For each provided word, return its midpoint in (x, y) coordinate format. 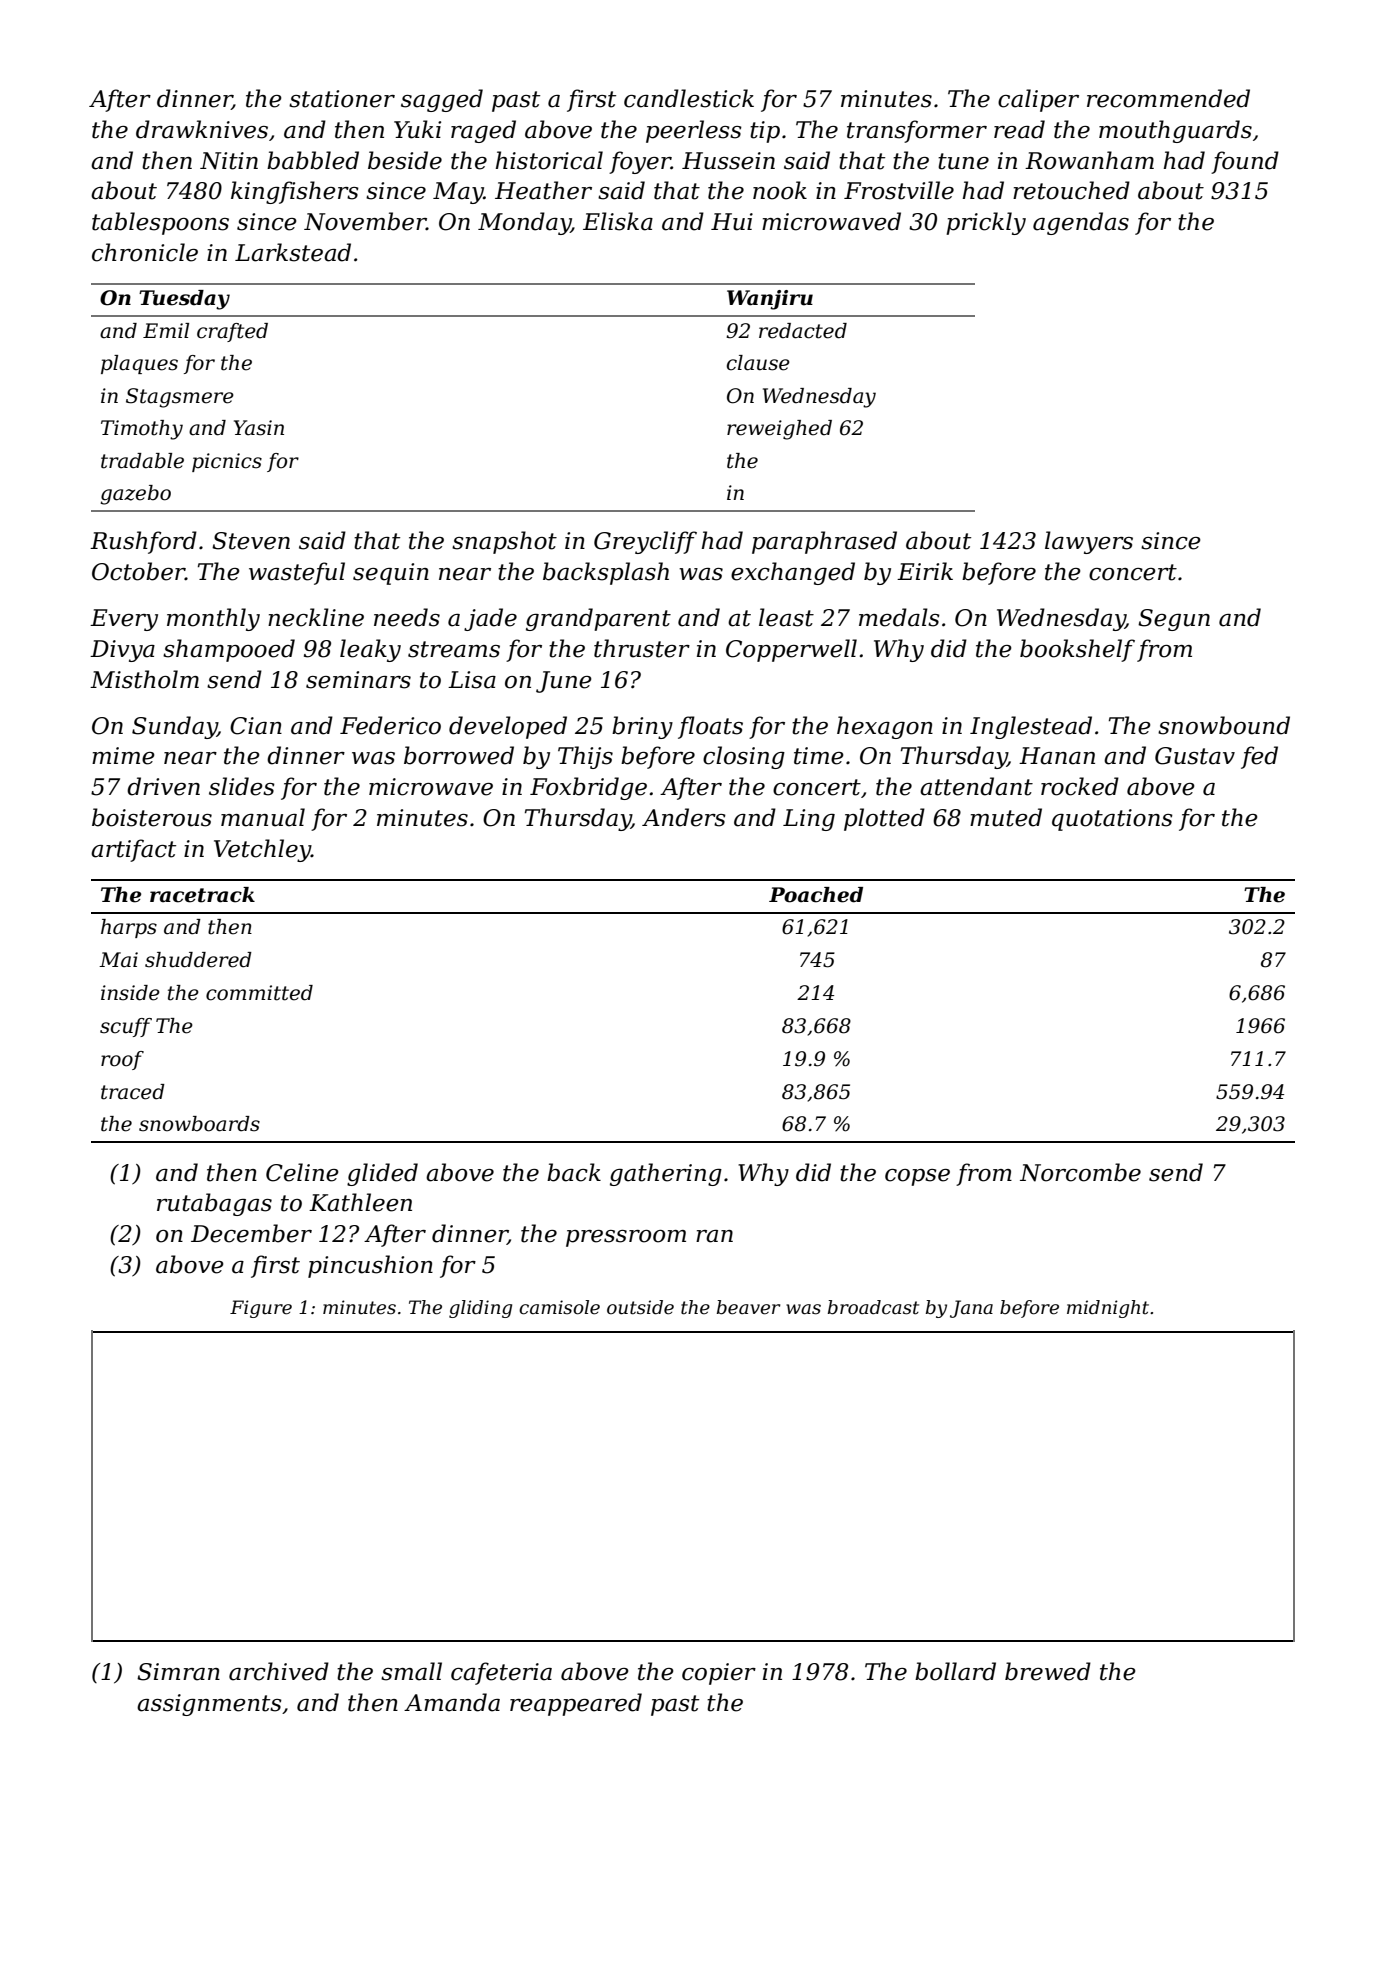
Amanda (452, 1702)
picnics (227, 462)
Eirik (925, 571)
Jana (971, 1309)
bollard (955, 1671)
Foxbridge (588, 788)
